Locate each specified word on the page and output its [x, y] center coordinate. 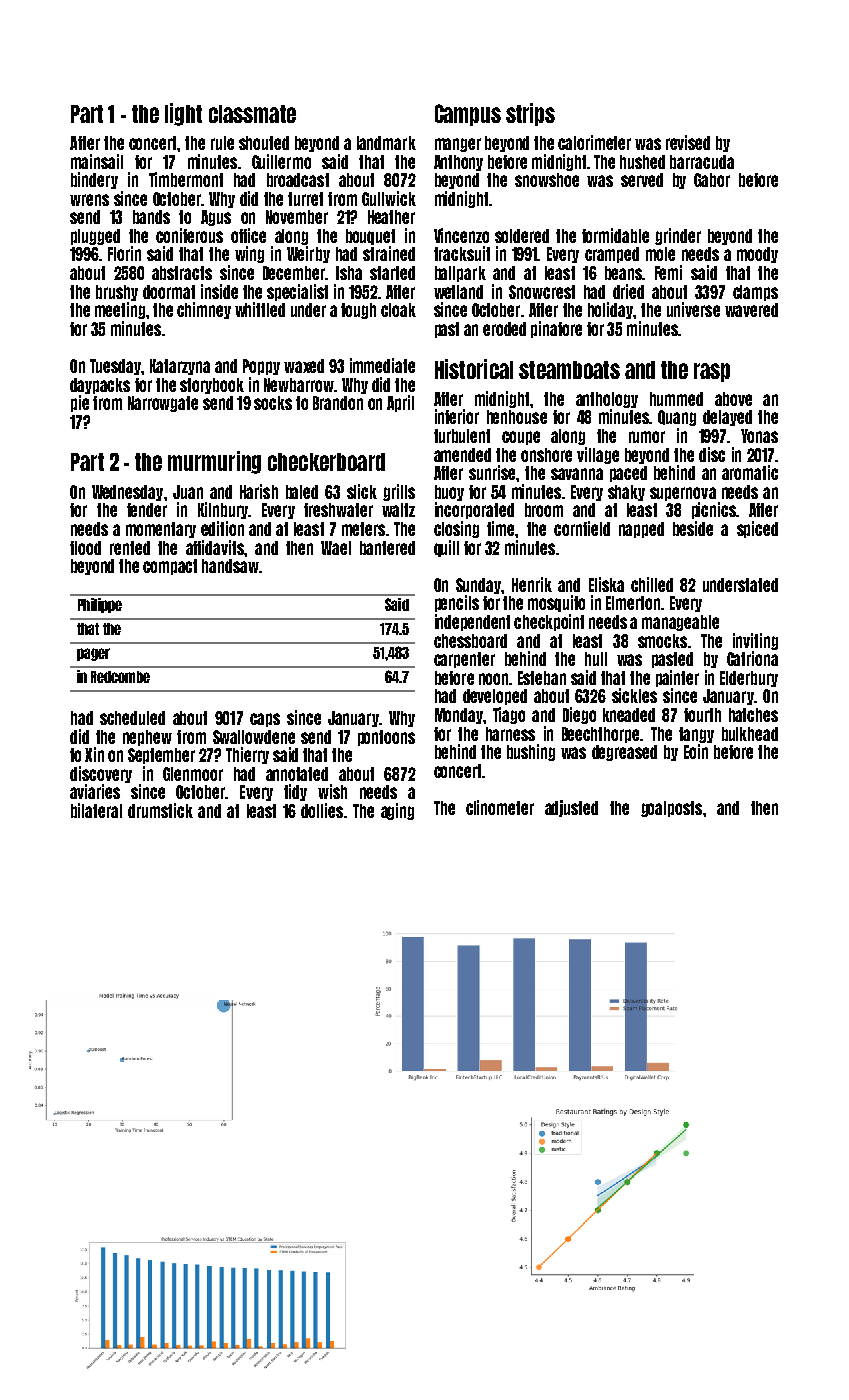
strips [530, 114]
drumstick [160, 810]
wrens [89, 200]
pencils [457, 603]
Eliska [606, 584]
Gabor [712, 180]
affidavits [215, 547]
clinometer [500, 807]
